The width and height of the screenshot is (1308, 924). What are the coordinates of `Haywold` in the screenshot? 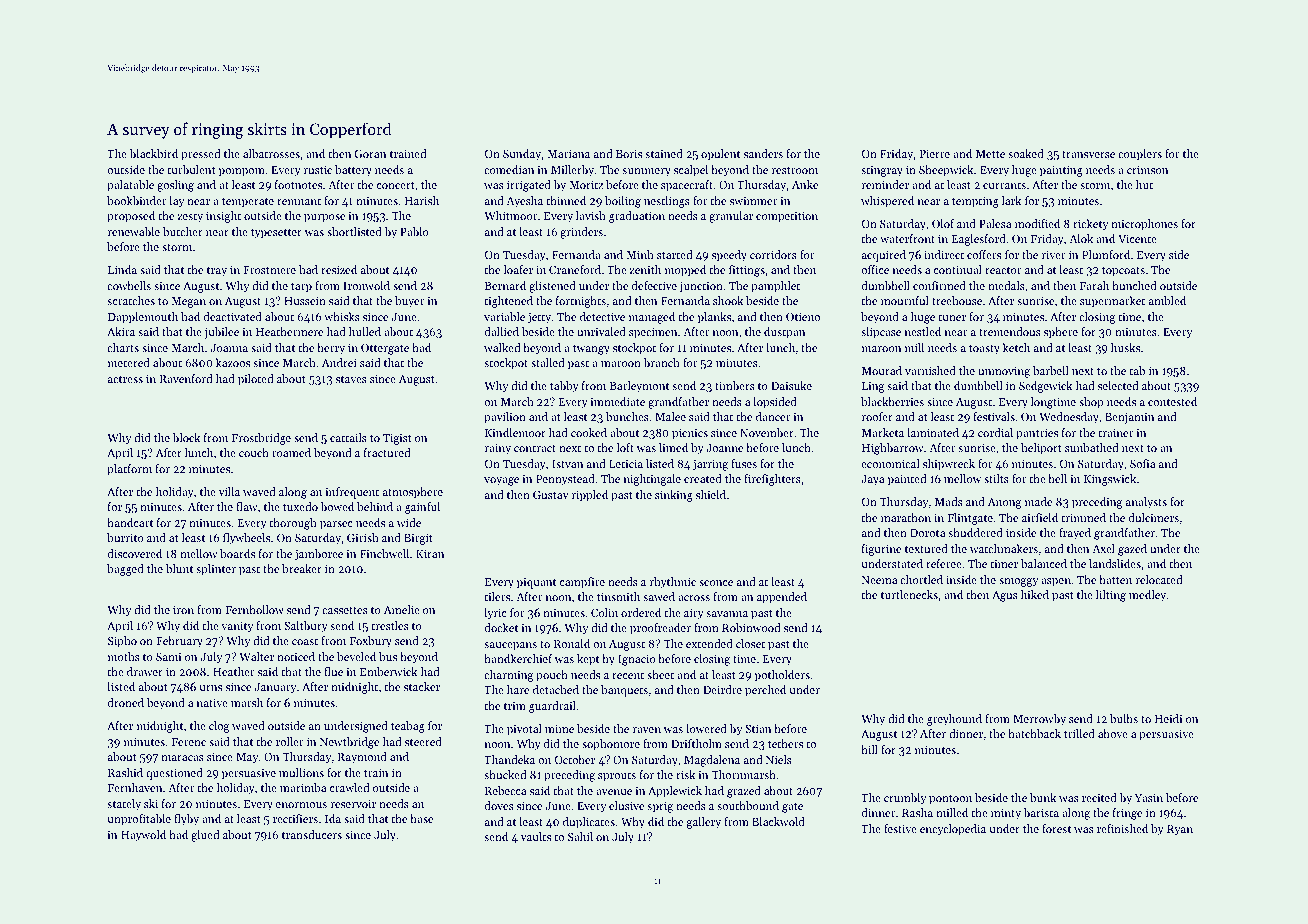 It's located at (143, 836).
